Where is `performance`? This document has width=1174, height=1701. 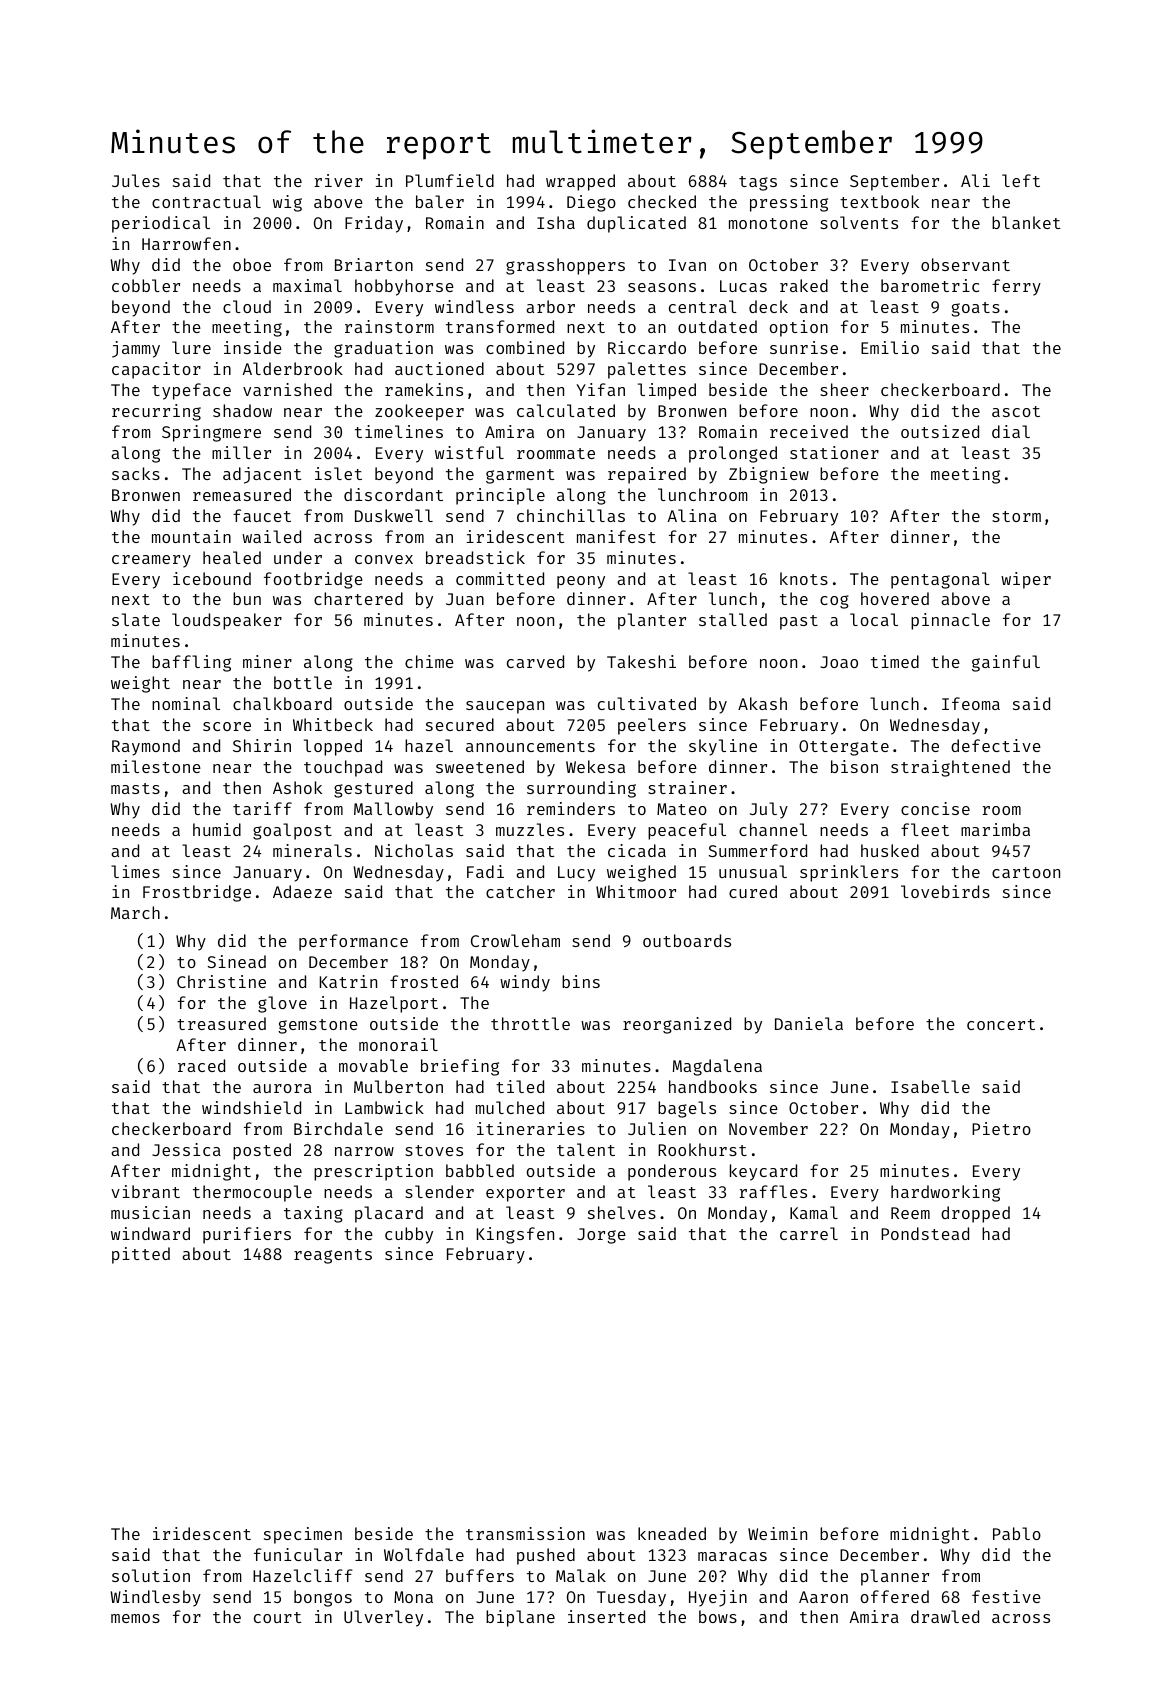
performance is located at coordinates (353, 942).
